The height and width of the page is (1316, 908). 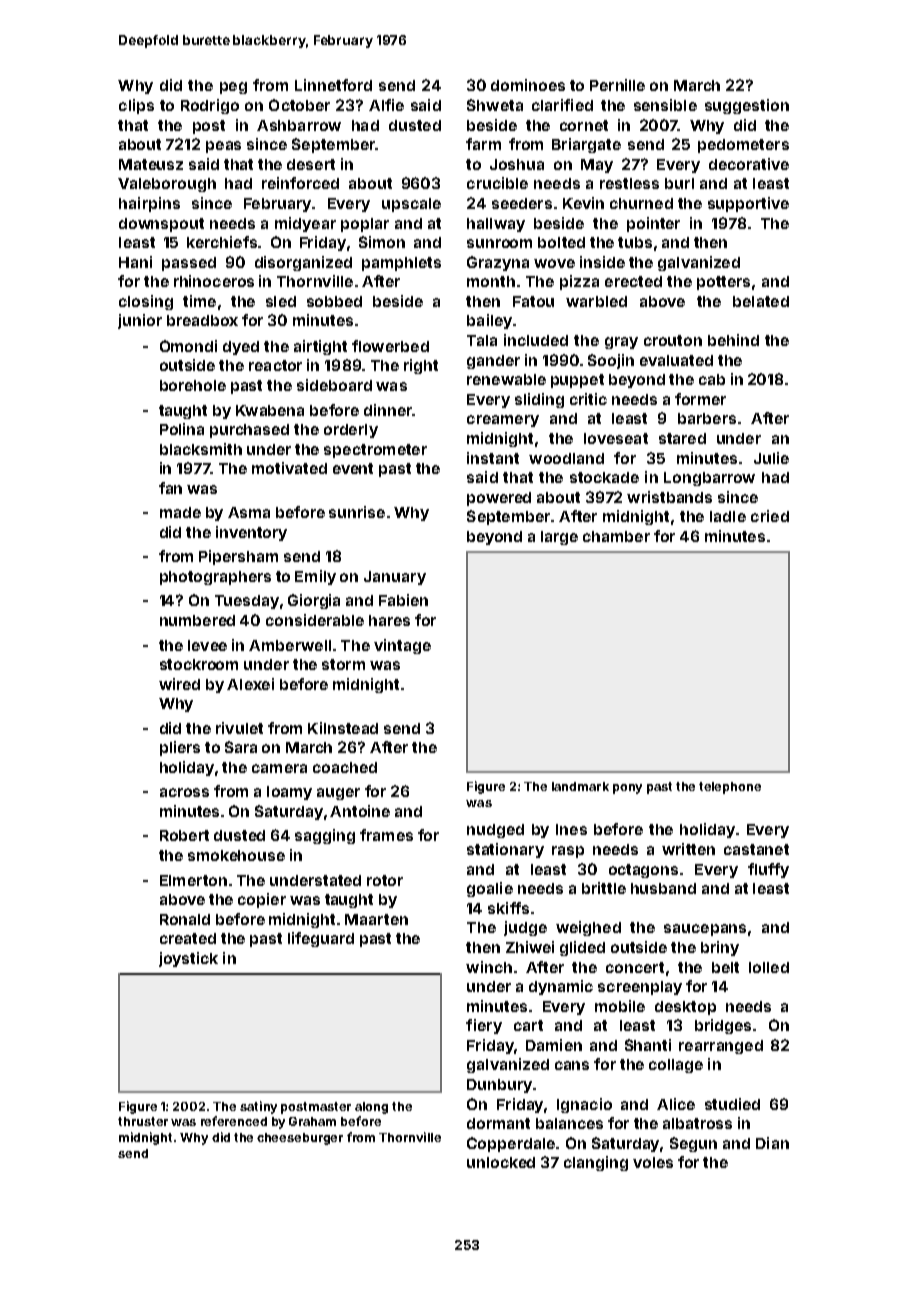 I want to click on clips, so click(x=136, y=106).
